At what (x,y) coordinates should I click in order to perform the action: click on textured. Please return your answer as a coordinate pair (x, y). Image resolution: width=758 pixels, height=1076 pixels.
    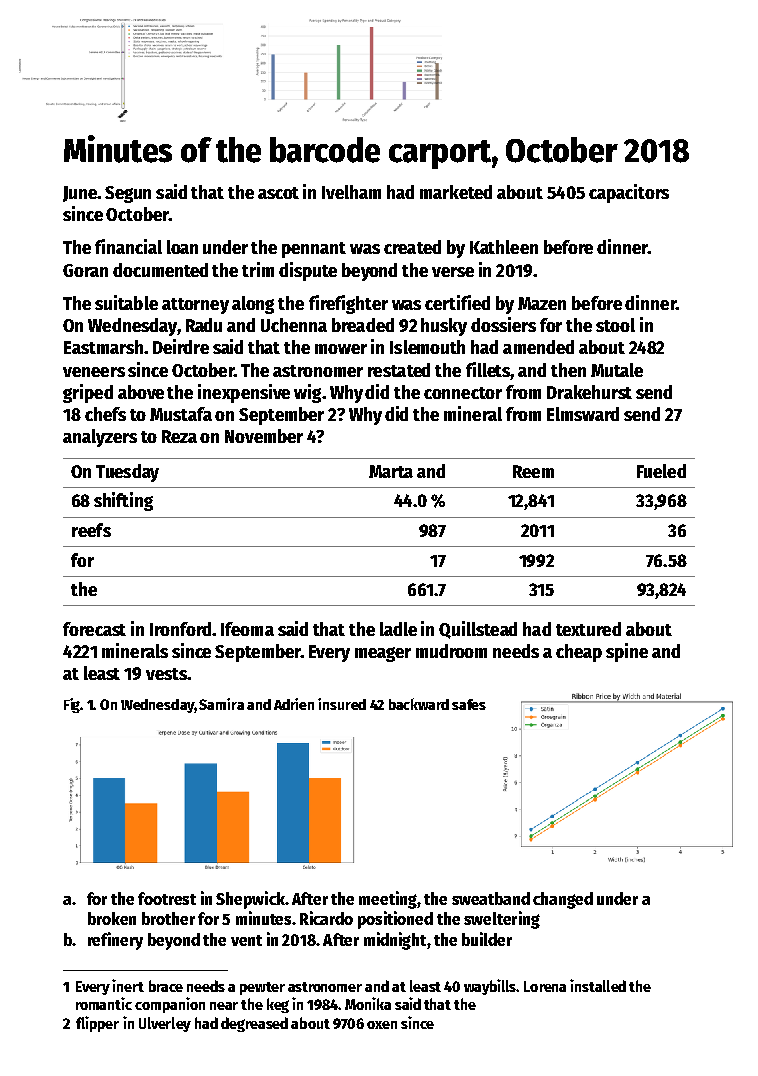
    Looking at the image, I should click on (588, 629).
